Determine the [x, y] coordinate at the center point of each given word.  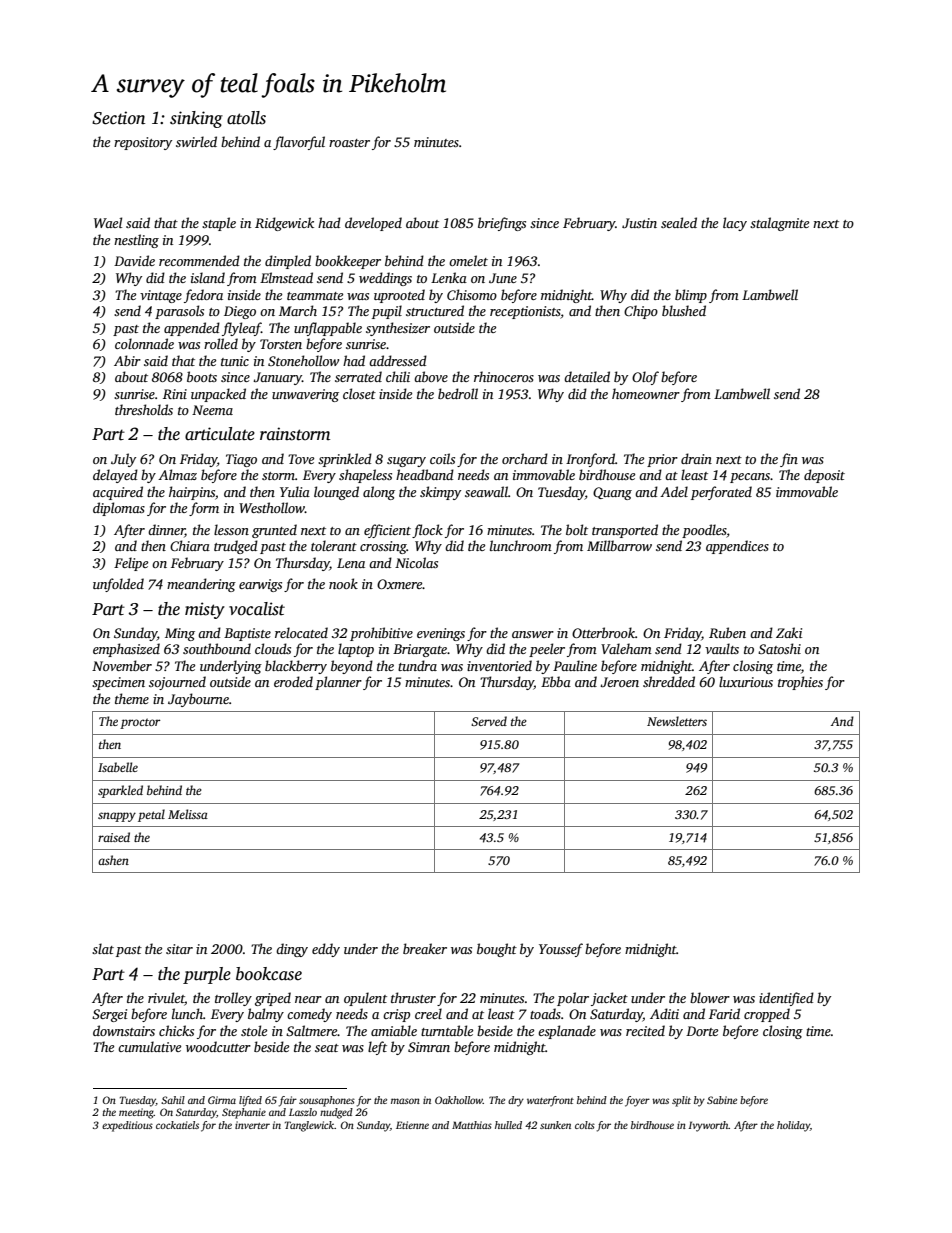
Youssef [561, 950]
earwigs [260, 585]
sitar [179, 949]
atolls [246, 118]
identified [786, 999]
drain [696, 458]
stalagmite [779, 224]
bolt [577, 529]
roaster [349, 143]
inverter [252, 1125]
